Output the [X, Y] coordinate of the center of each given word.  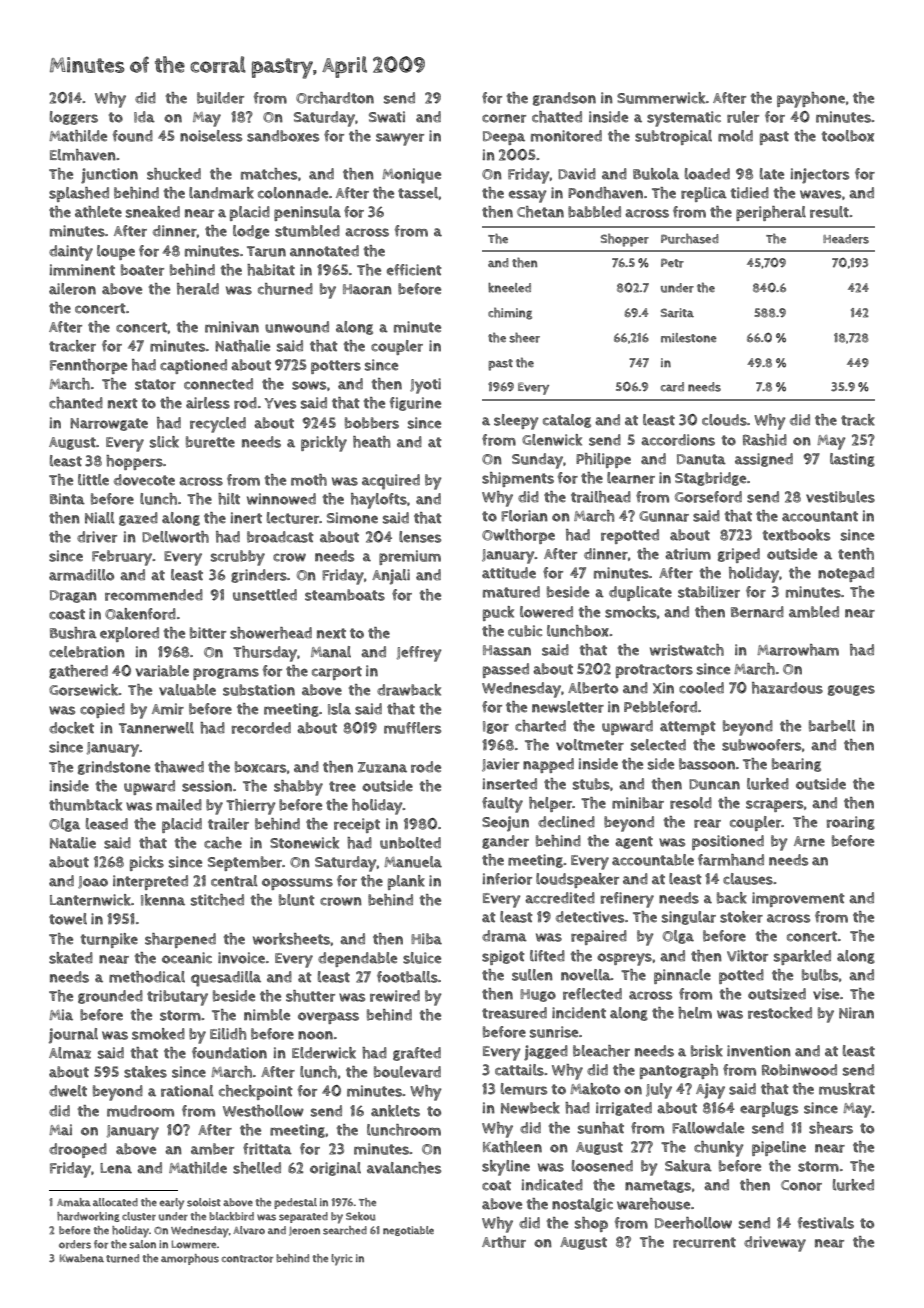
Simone [352, 518]
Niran [856, 1013]
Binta [67, 499]
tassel [418, 193]
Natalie [73, 843]
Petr [672, 263]
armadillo [81, 575]
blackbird [231, 1216]
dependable [357, 959]
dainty [71, 253]
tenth [856, 554]
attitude [509, 573]
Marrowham [798, 650]
